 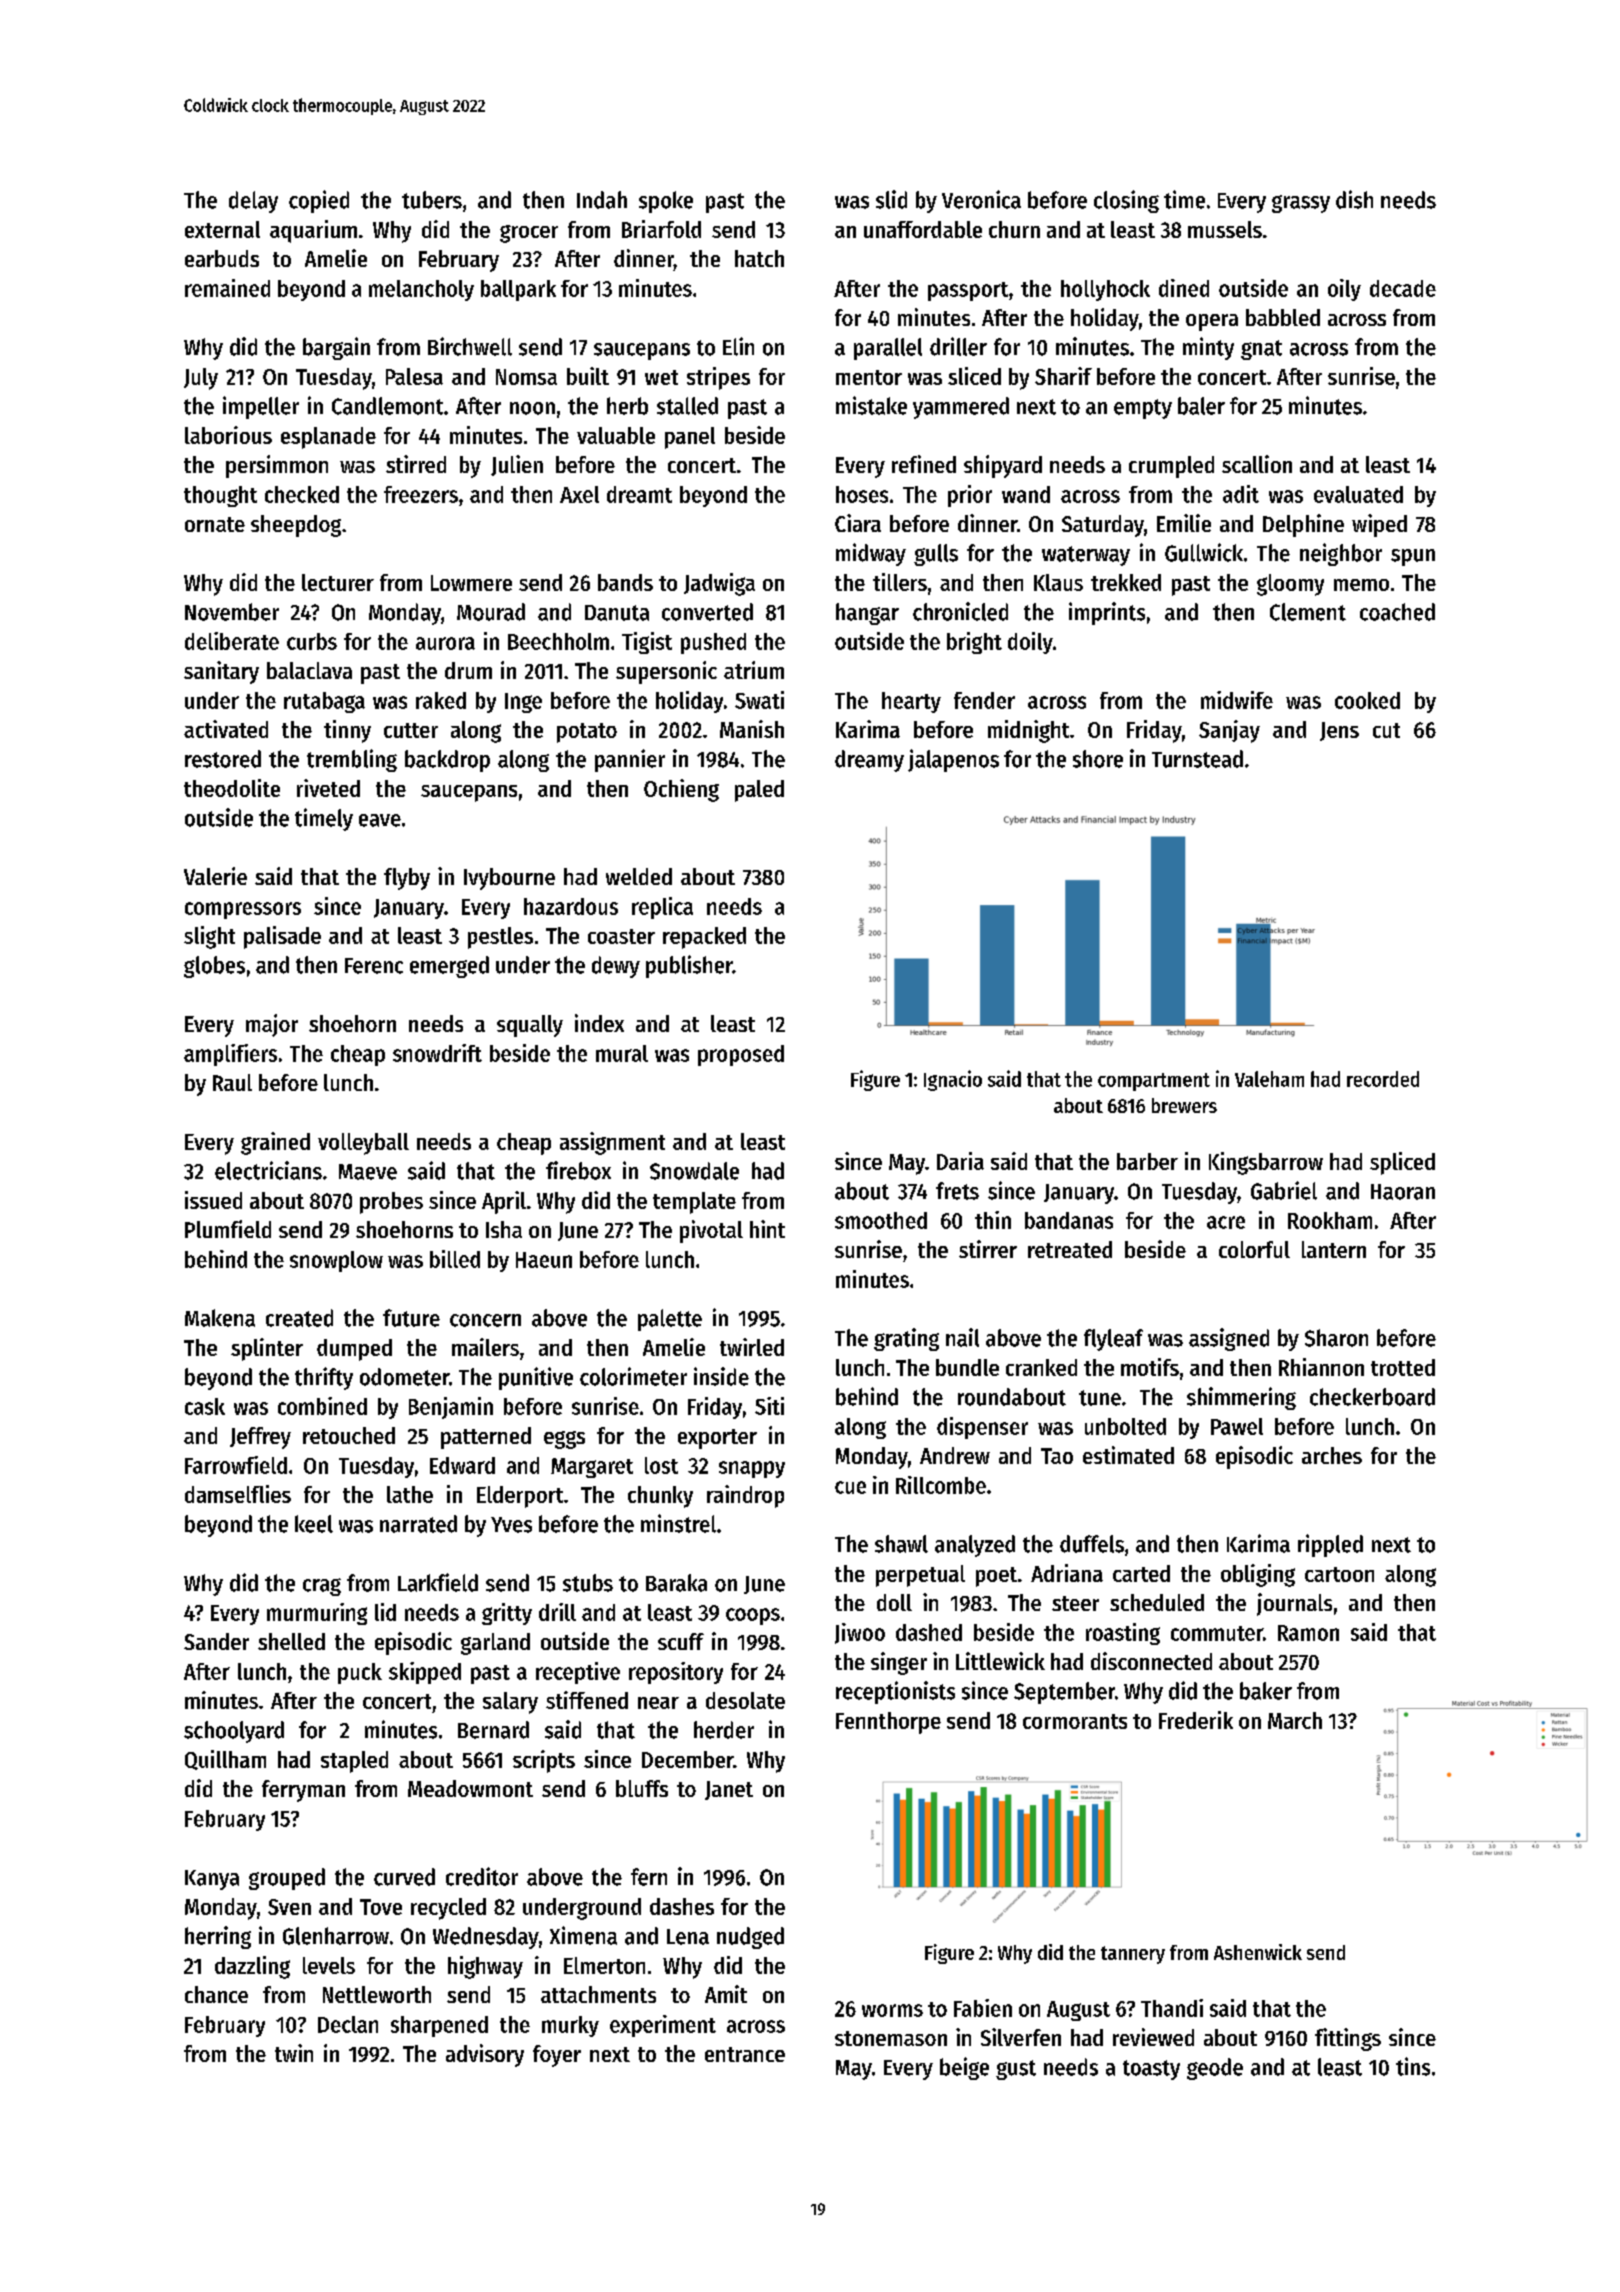 What do you see at coordinates (1075, 1721) in the page?
I see `cormorants` at bounding box center [1075, 1721].
